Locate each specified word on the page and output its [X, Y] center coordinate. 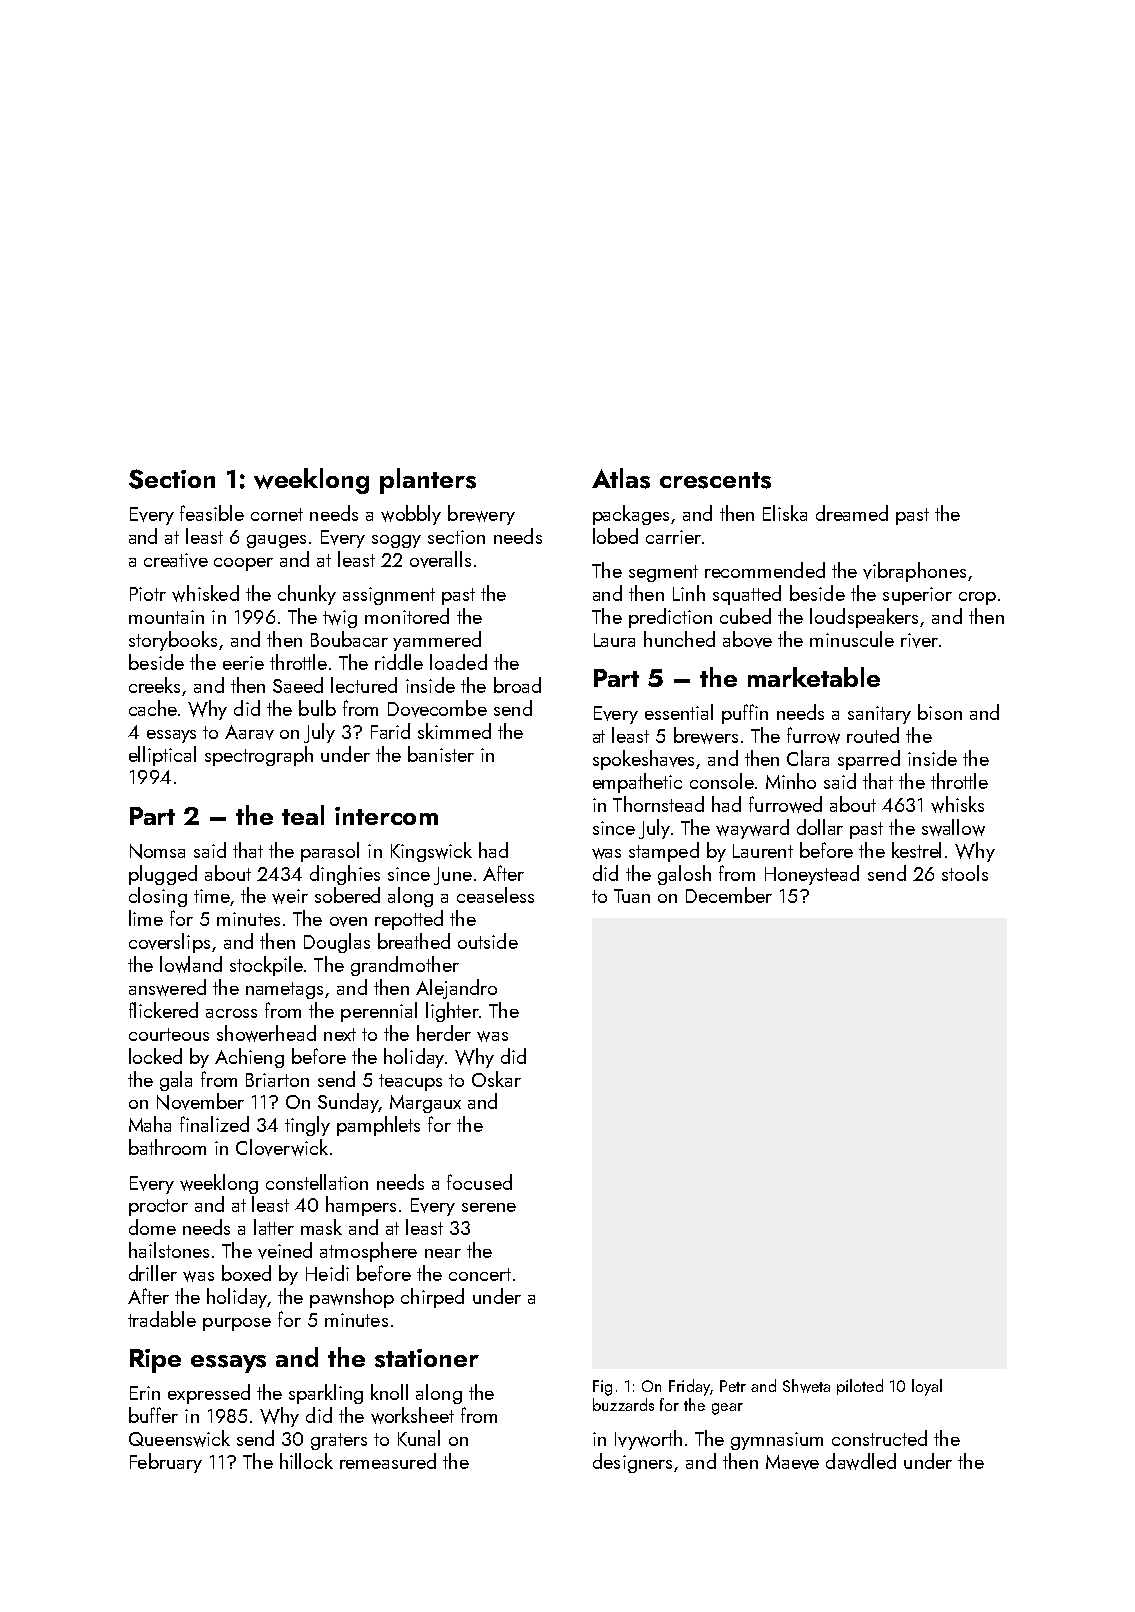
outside [488, 941]
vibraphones [914, 572]
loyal [927, 1387]
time [212, 896]
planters [428, 481]
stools [965, 873]
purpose [237, 1324]
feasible [212, 513]
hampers [361, 1206]
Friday [689, 1387]
